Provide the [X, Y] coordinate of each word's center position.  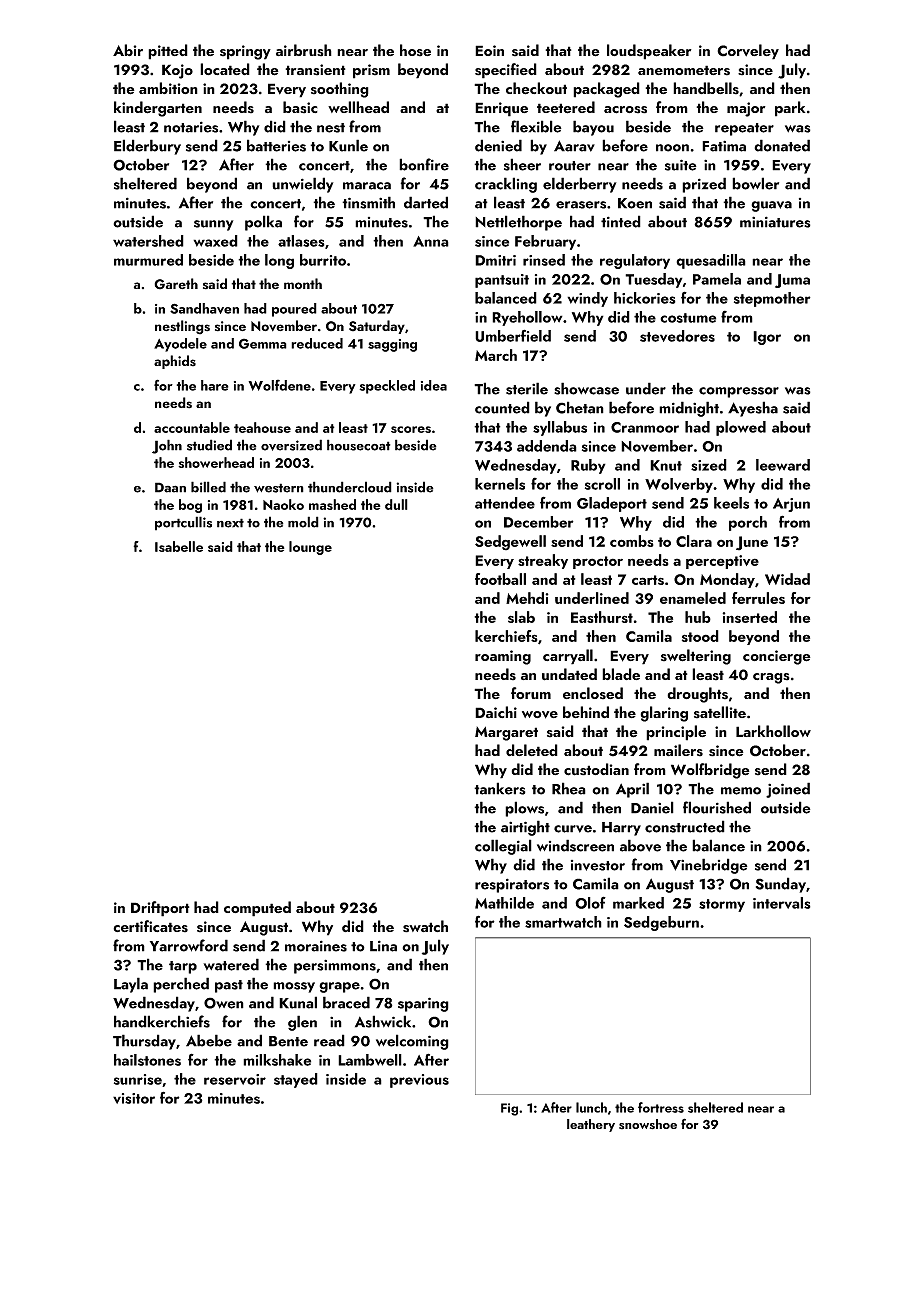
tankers [500, 788]
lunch [591, 1107]
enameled [693, 598]
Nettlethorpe [518, 223]
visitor [134, 1098]
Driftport [160, 909]
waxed [215, 241]
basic [300, 107]
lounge [310, 548]
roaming [503, 657]
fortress [661, 1107]
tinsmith [368, 202]
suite [681, 165]
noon [672, 148]
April [632, 790]
